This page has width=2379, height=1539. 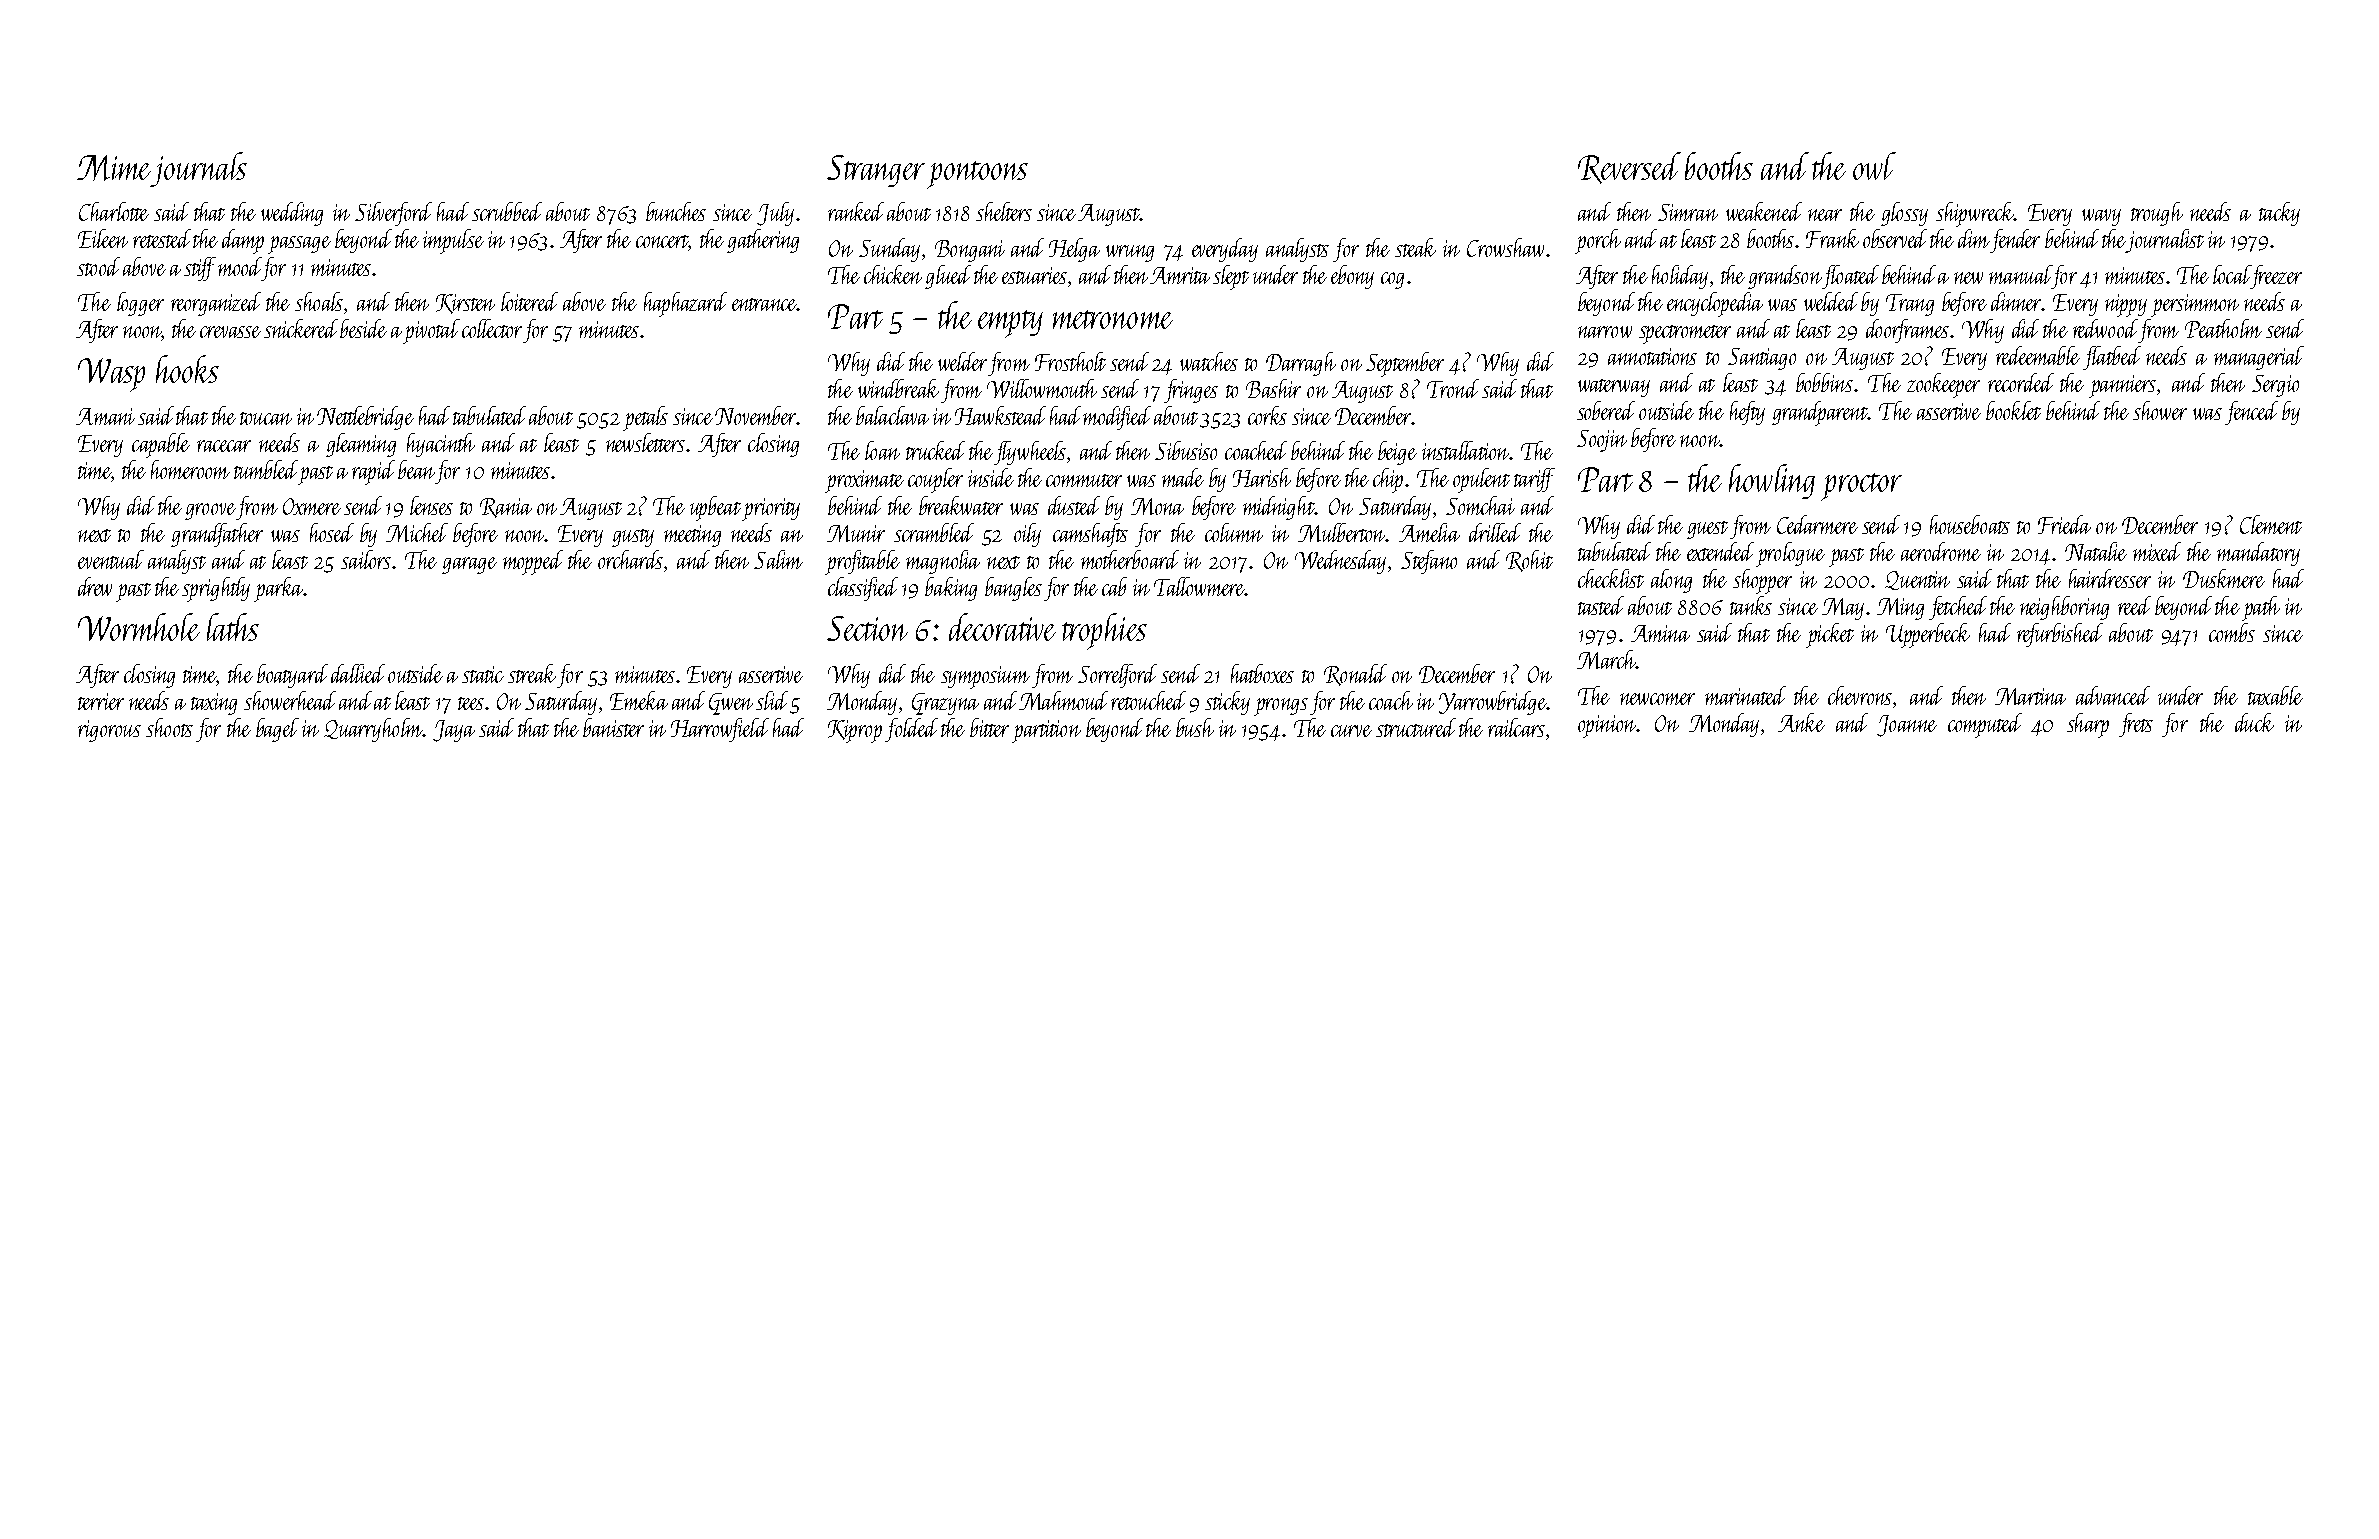 I want to click on fenced, so click(x=2251, y=413).
